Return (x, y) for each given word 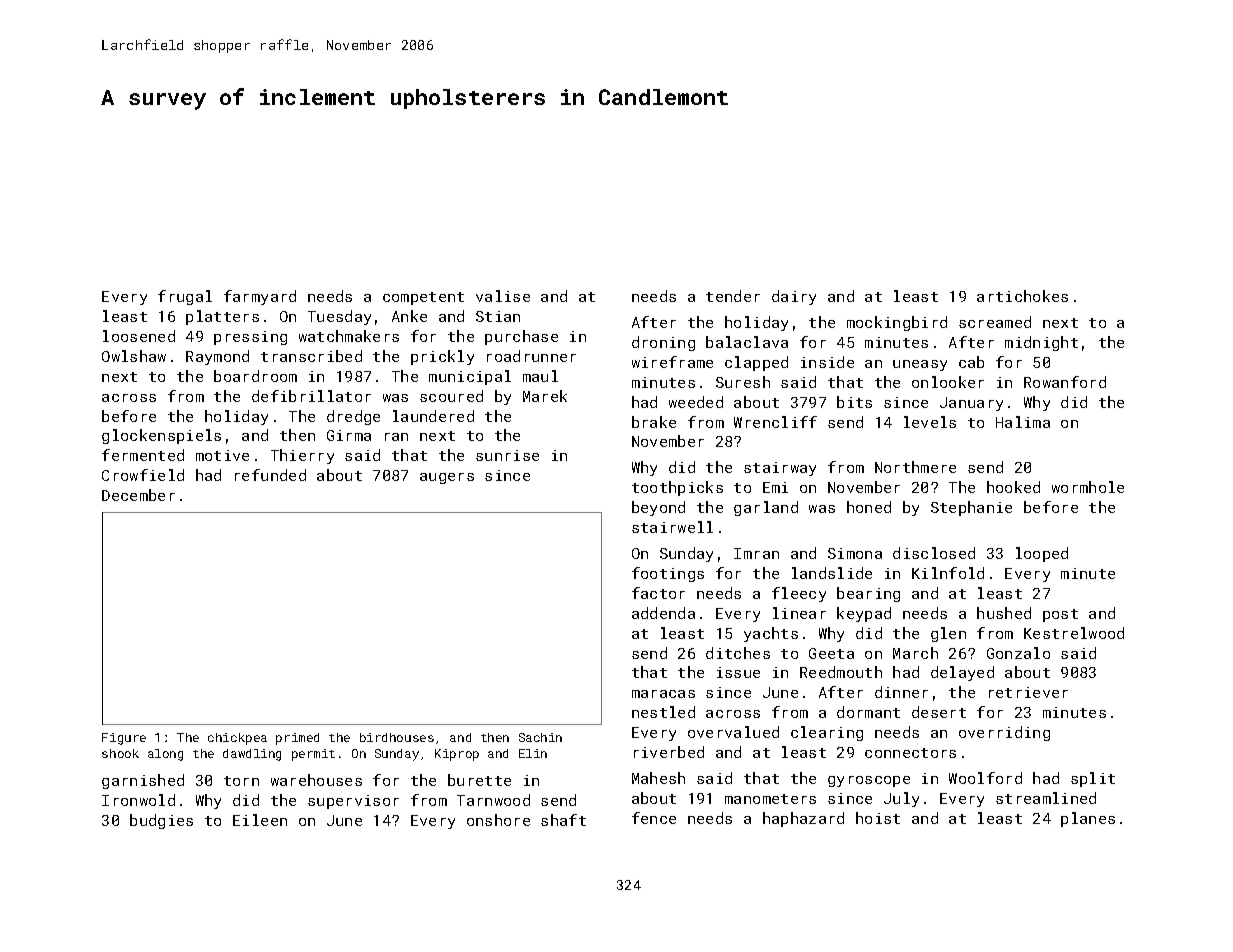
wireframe (672, 362)
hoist (878, 818)
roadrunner (531, 356)
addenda (663, 613)
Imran (756, 553)
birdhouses (397, 737)
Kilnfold (948, 573)
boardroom (255, 376)
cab (971, 362)
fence (654, 818)
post (1060, 615)
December (138, 495)
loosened (139, 336)
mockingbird (897, 323)
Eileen (260, 820)
